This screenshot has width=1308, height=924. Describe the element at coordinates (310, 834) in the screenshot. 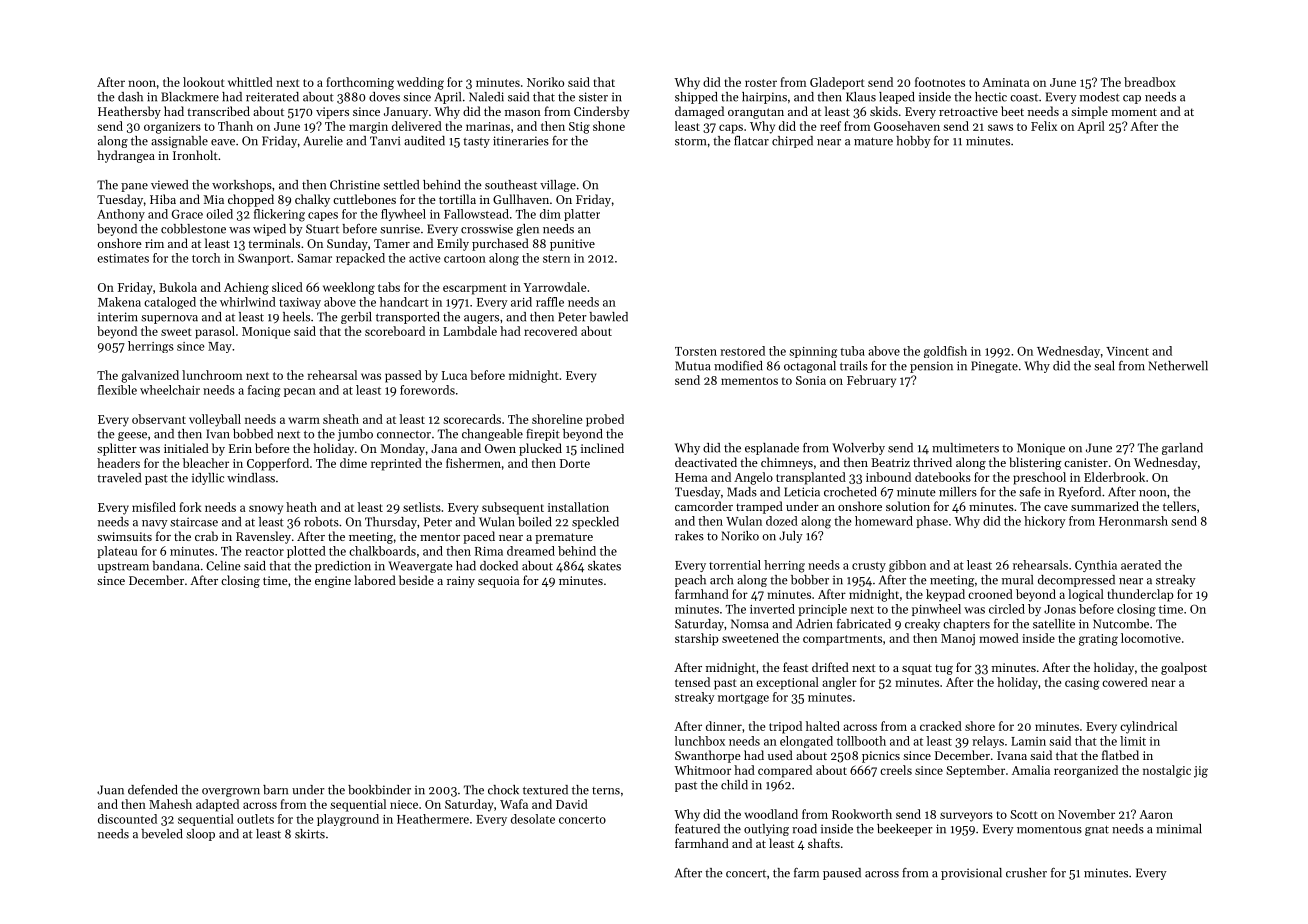

I see `skirts` at that location.
